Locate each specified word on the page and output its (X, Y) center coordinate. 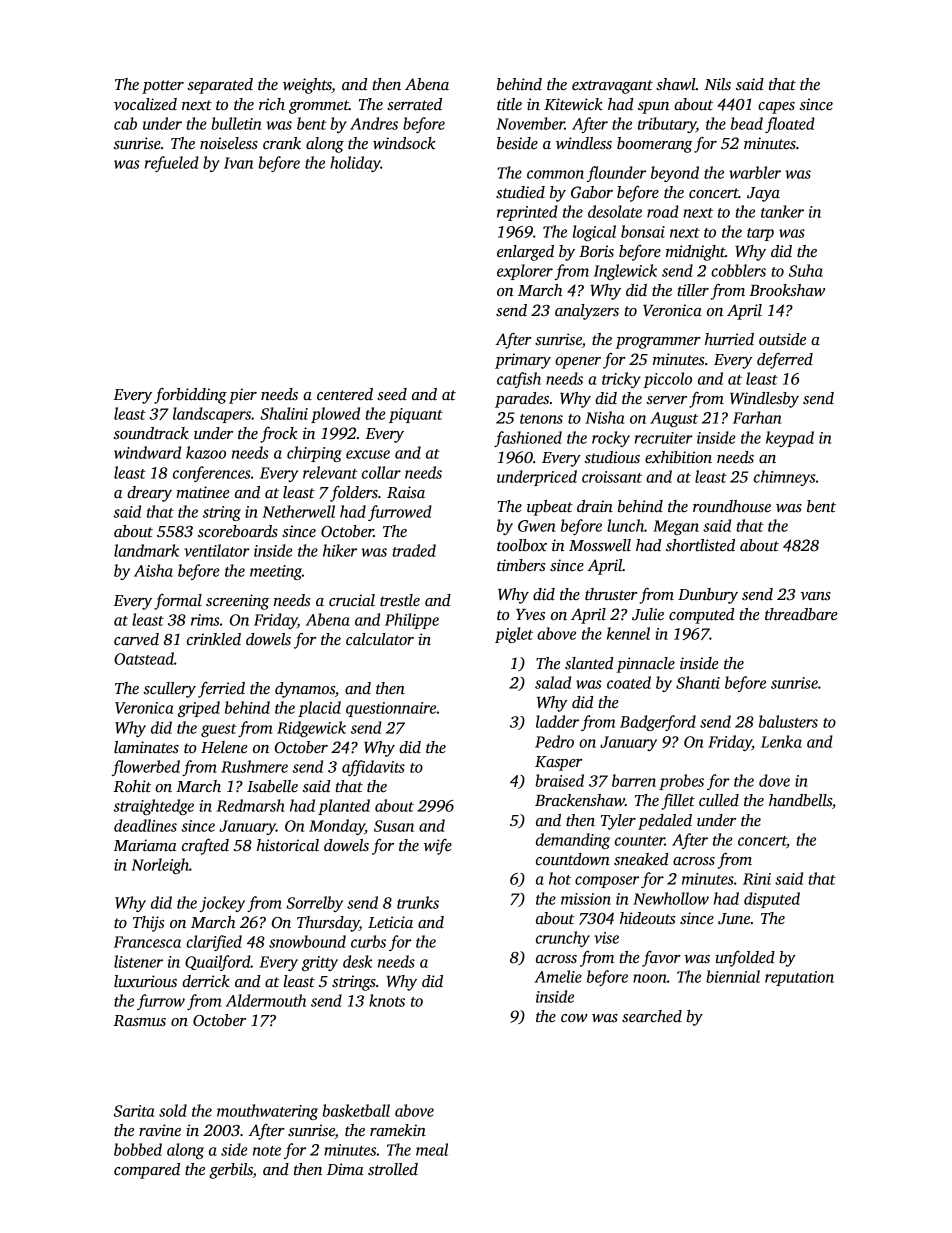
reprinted (527, 213)
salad (553, 682)
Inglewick (625, 272)
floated (790, 125)
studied (520, 192)
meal (432, 1149)
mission (586, 899)
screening (237, 602)
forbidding (190, 396)
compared (147, 1171)
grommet (319, 107)
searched (652, 1016)
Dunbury (708, 596)
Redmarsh (251, 805)
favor (661, 959)
